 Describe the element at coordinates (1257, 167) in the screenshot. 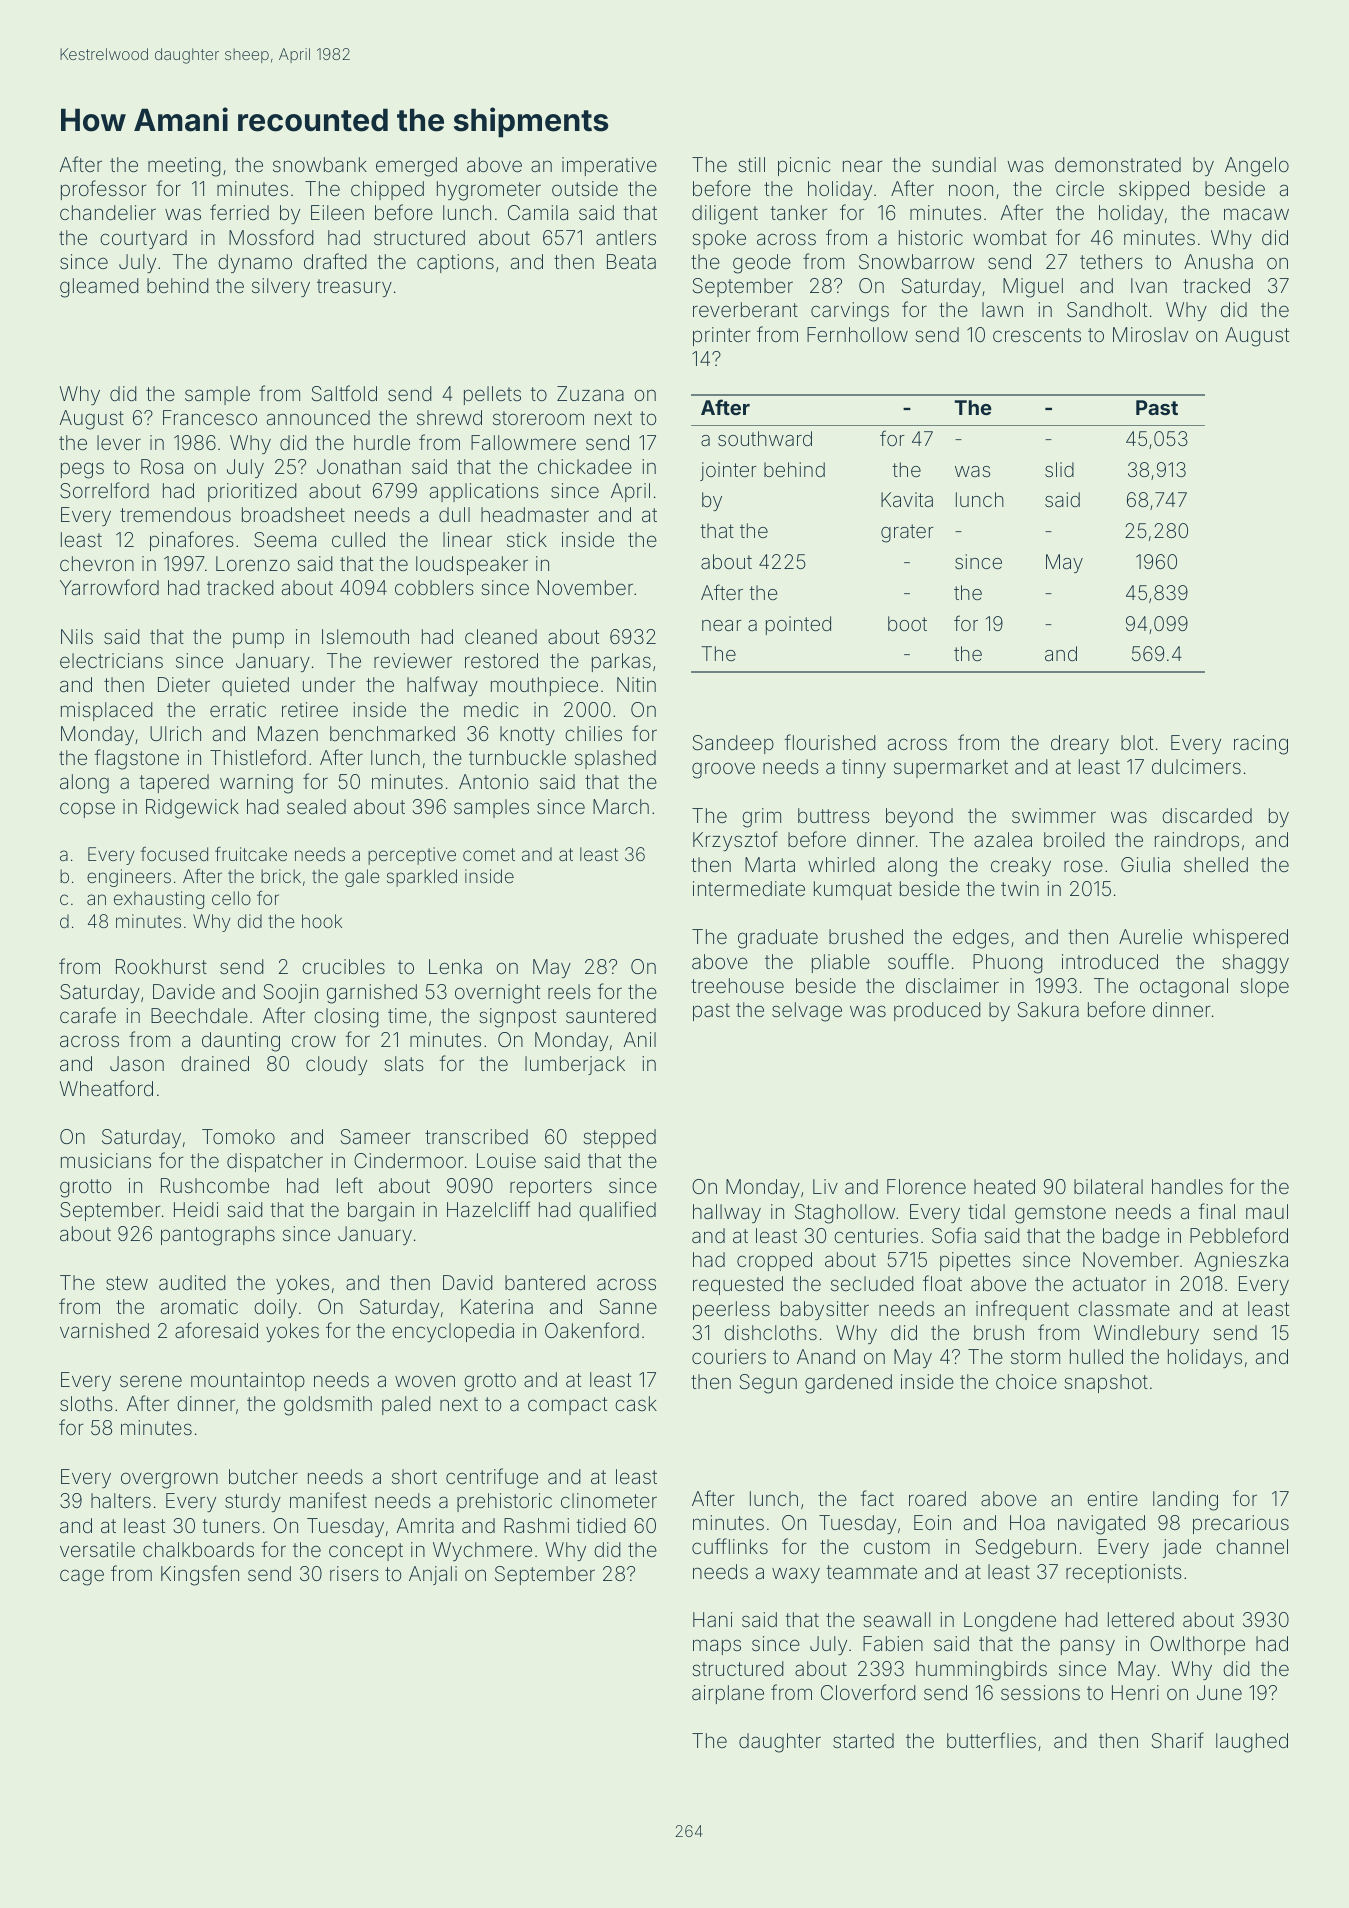

I see `Angelo` at that location.
